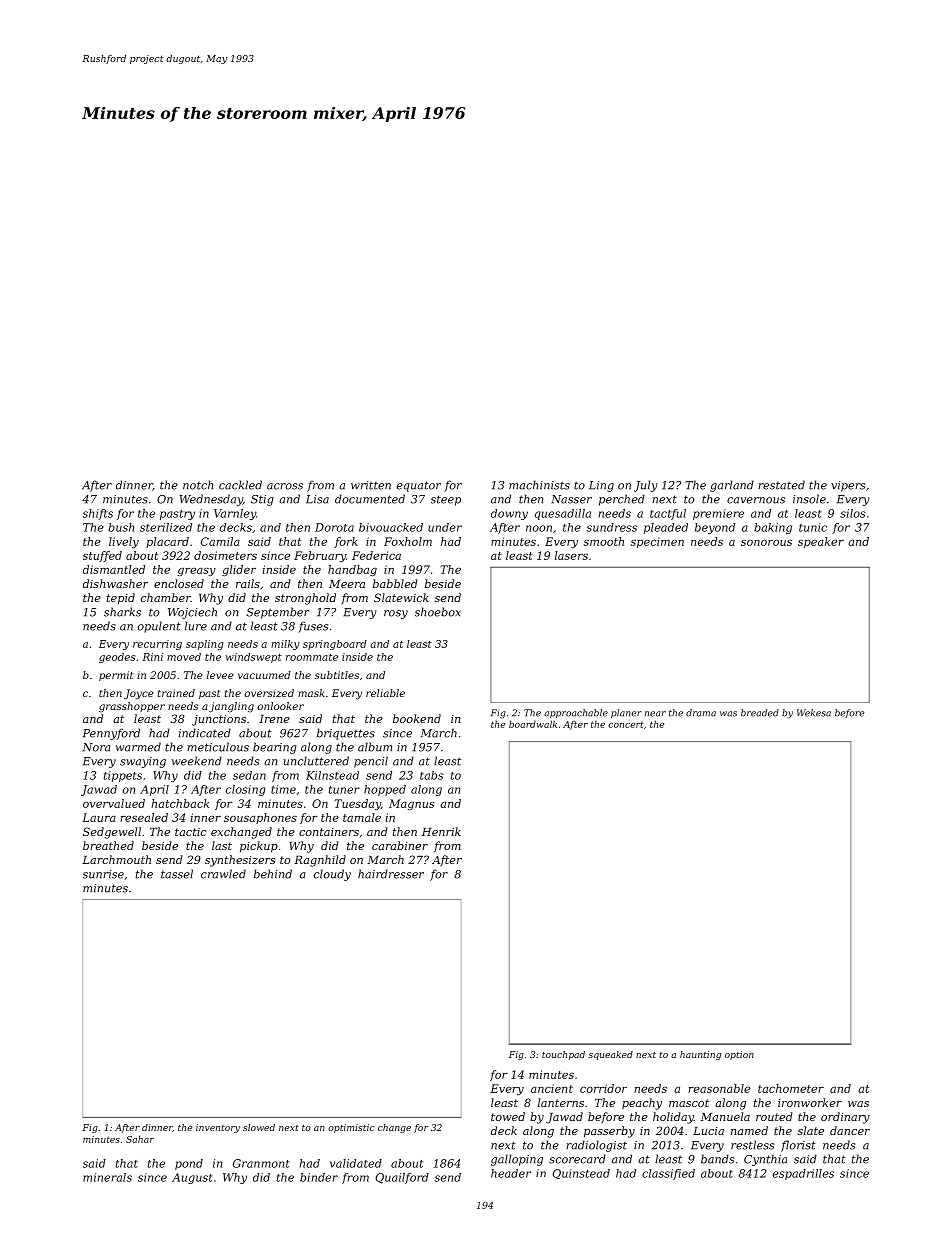 This screenshot has height=1233, width=952. I want to click on breaded, so click(760, 713).
